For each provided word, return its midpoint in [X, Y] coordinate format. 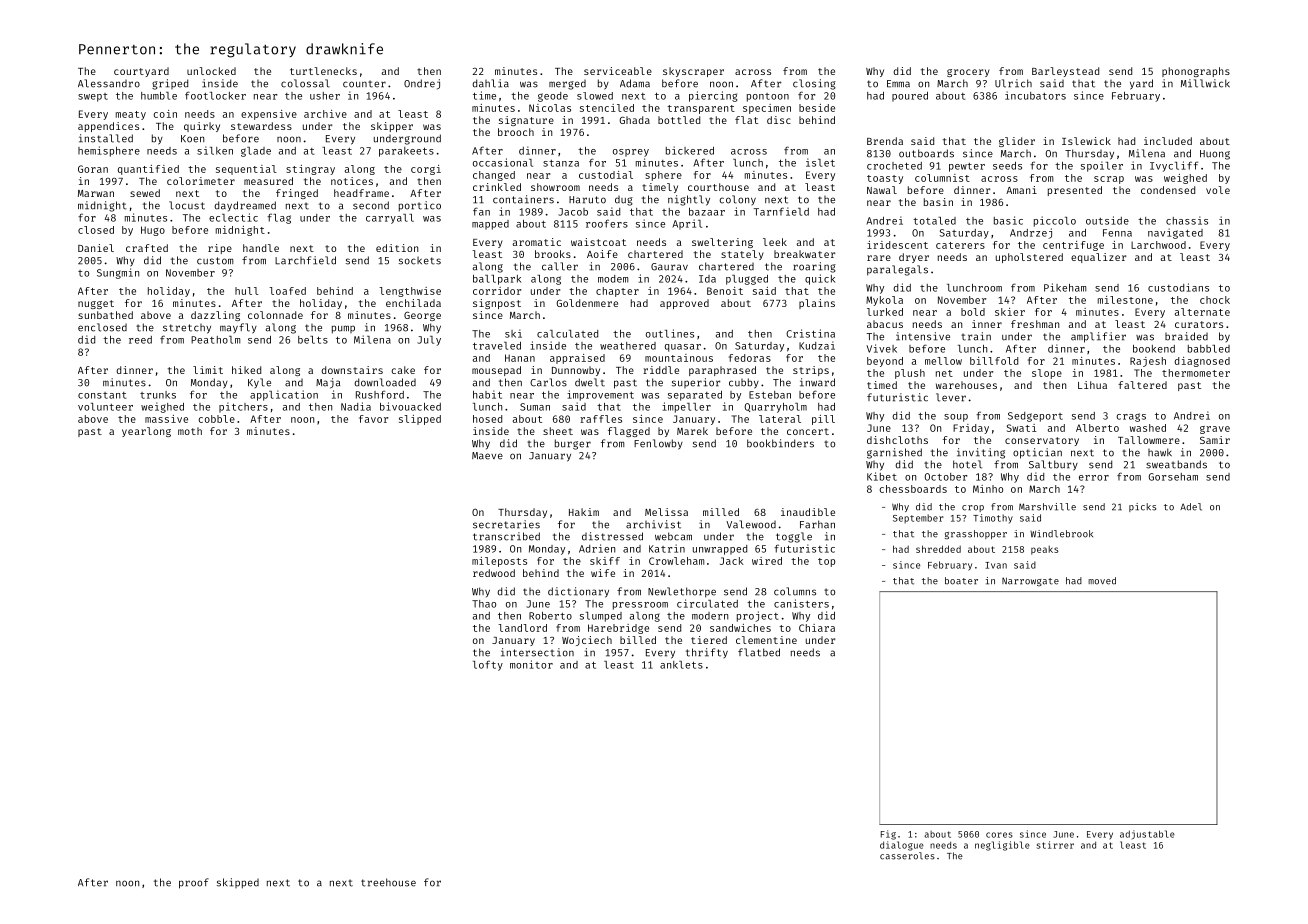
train [976, 336]
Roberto [550, 616]
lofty [488, 665]
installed [106, 138]
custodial [606, 175]
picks [1142, 507]
